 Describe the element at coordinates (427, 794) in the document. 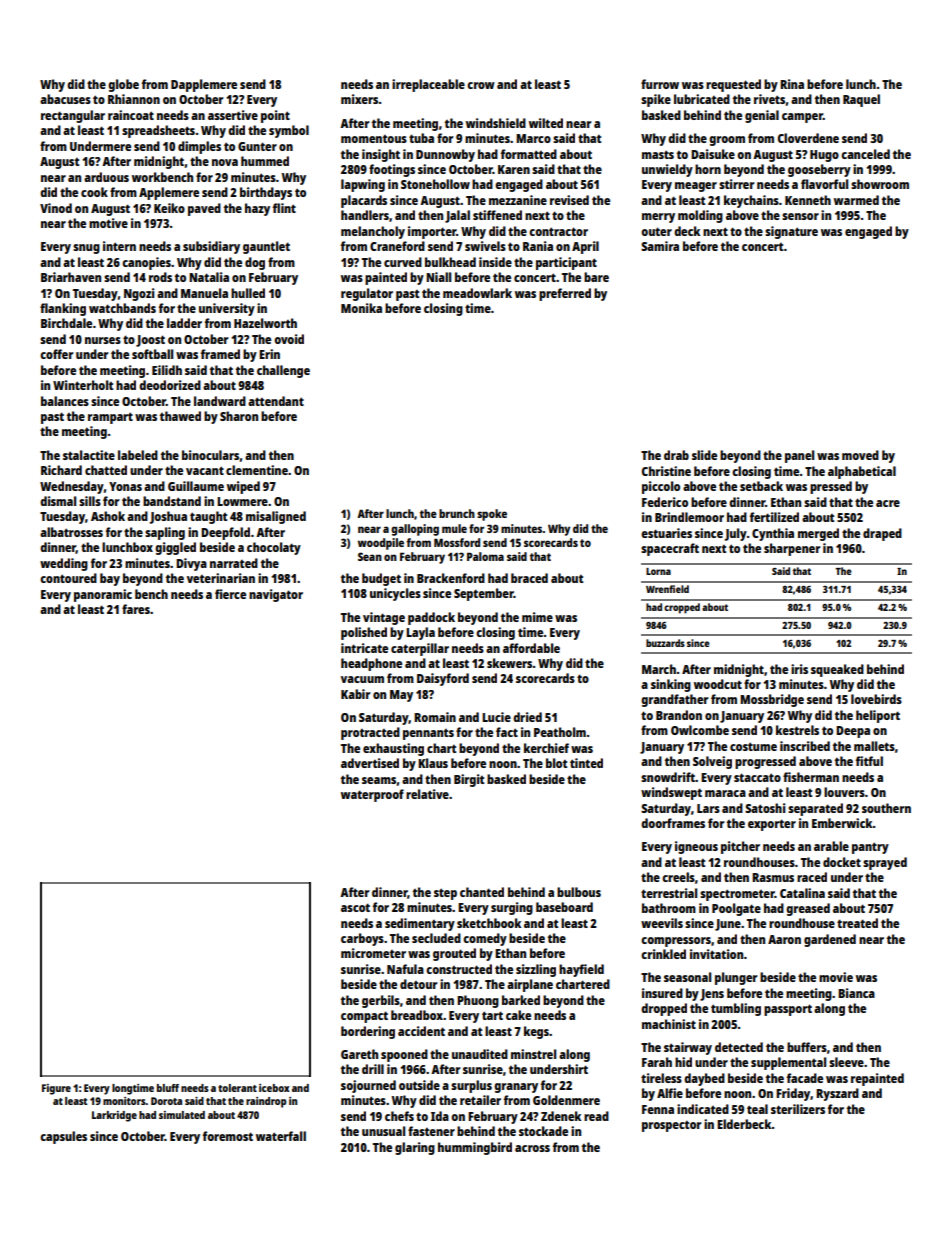

I see `relative` at that location.
